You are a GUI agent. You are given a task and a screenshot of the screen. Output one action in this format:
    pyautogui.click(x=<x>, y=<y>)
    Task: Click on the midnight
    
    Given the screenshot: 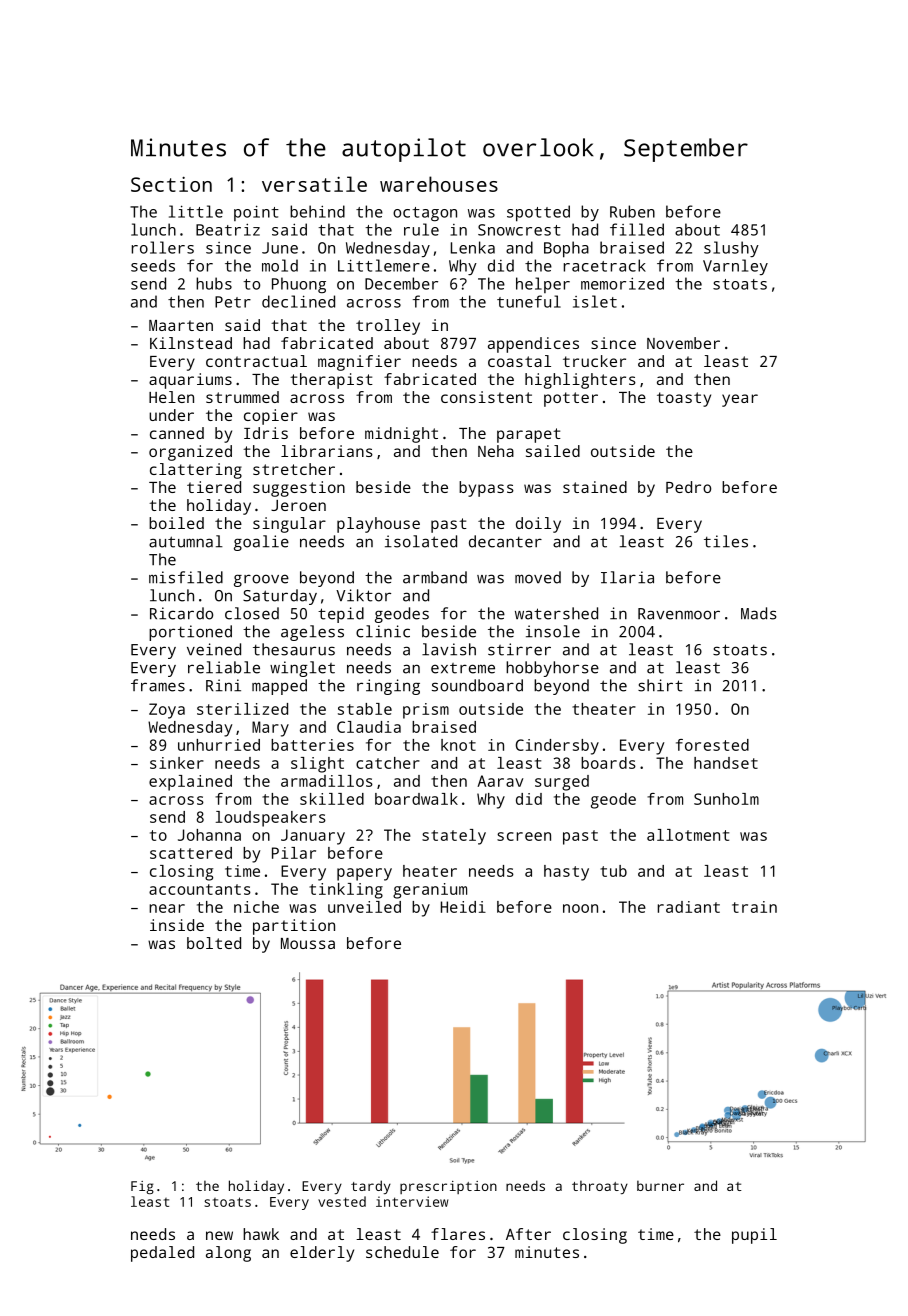 What is the action you would take?
    pyautogui.click(x=401, y=435)
